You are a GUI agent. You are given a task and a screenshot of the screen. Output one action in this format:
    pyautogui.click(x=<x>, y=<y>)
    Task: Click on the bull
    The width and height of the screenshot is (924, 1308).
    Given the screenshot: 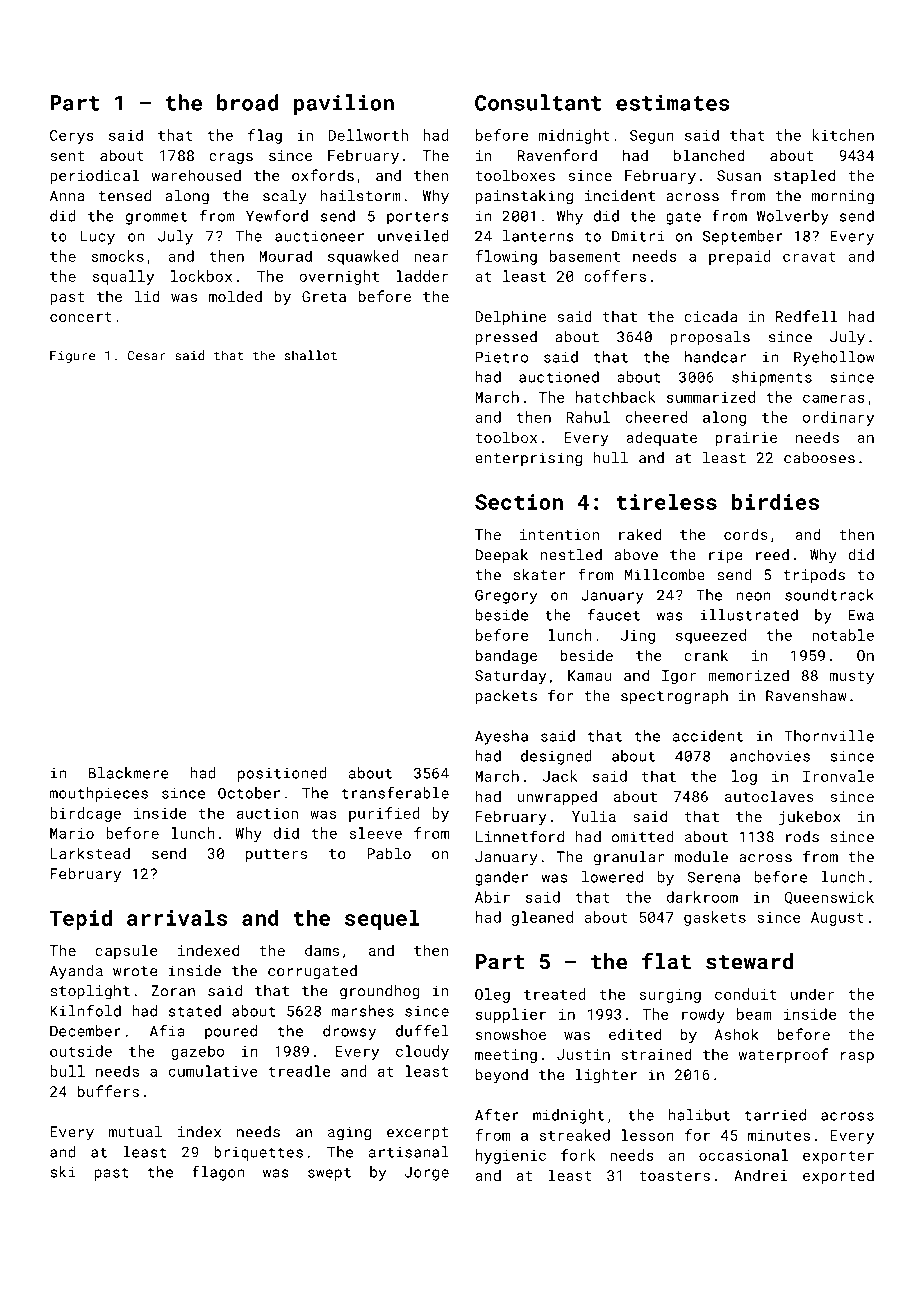 What is the action you would take?
    pyautogui.click(x=67, y=1071)
